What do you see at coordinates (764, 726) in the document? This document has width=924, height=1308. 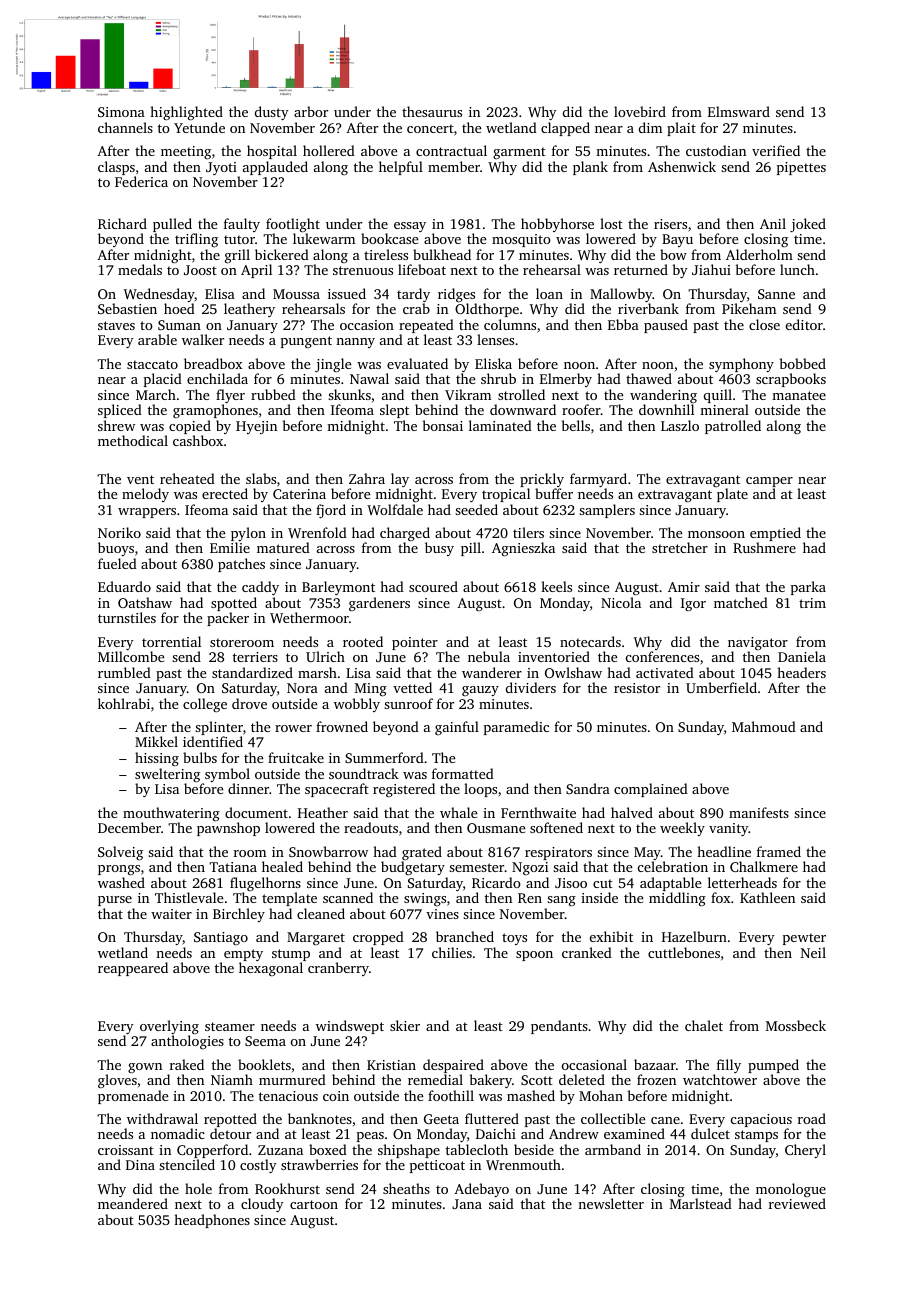 I see `Mahmoud` at bounding box center [764, 726].
